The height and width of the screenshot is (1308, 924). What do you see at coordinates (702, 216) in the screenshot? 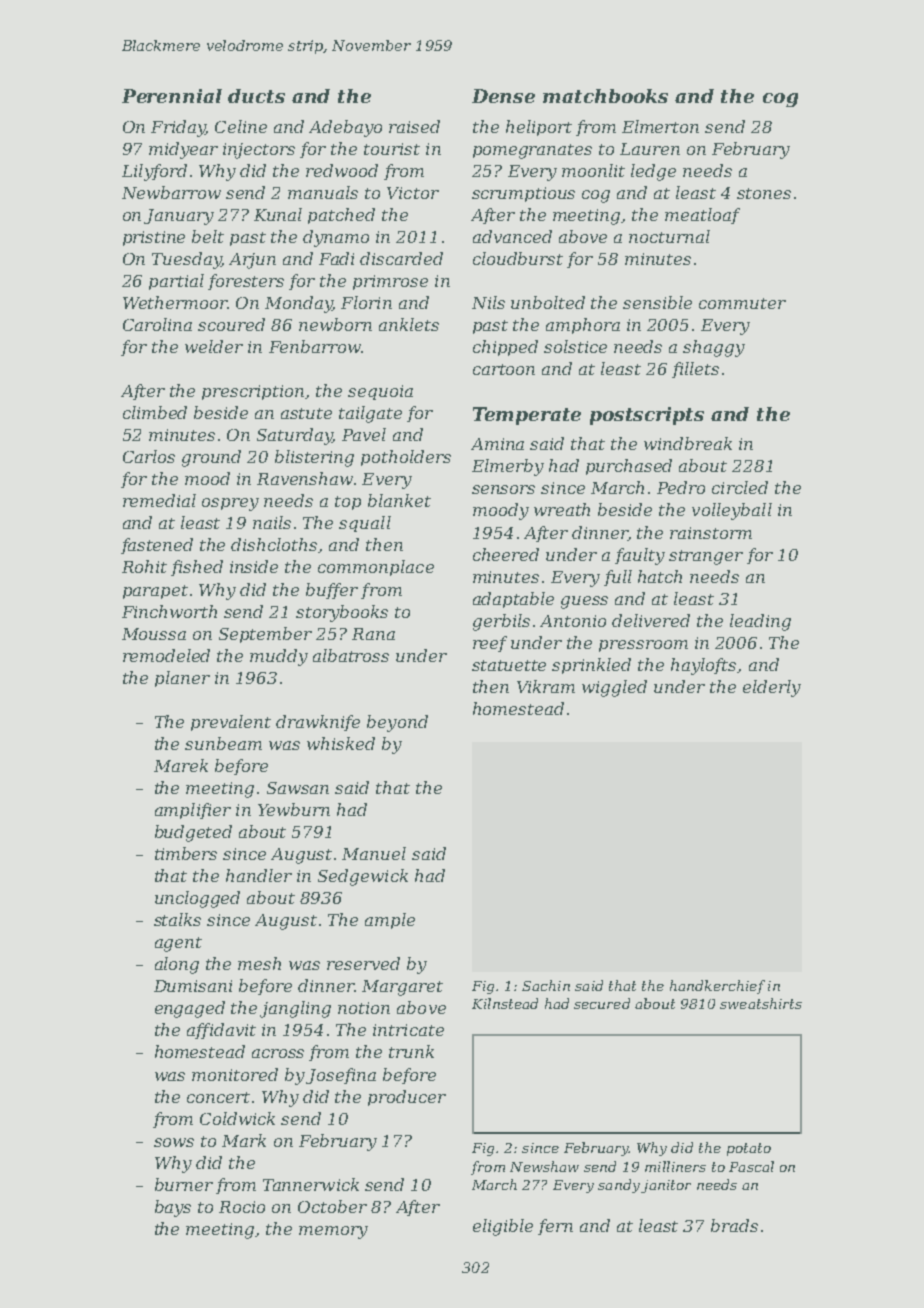
I see `meatloaf` at bounding box center [702, 216].
